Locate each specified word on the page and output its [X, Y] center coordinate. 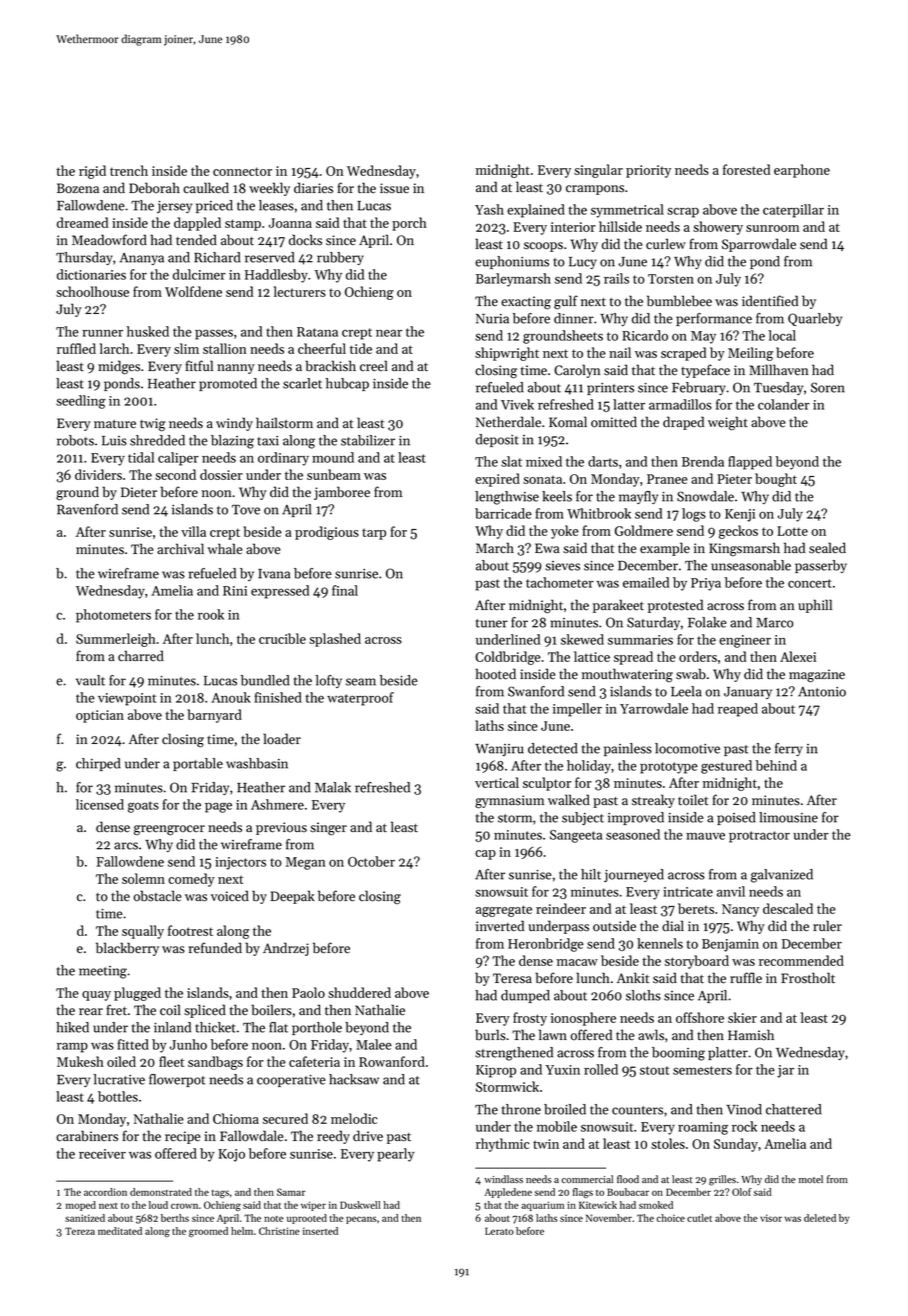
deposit [497, 440]
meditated [120, 1231]
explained [536, 211]
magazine [817, 676]
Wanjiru [499, 750]
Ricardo [645, 335]
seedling [81, 402]
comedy [191, 880]
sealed [827, 548]
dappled [197, 224]
